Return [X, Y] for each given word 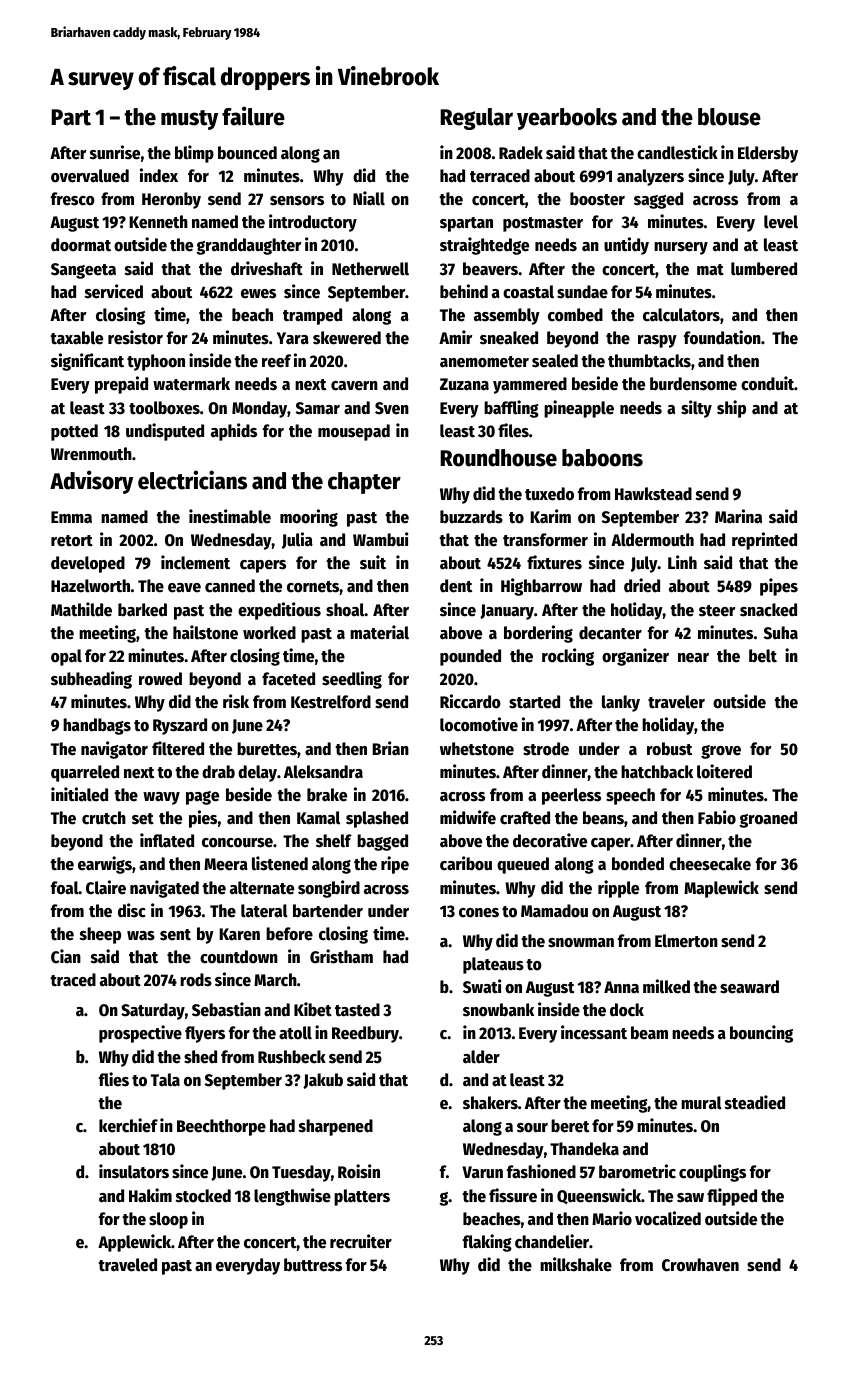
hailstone [205, 632]
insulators [134, 1171]
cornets [313, 587]
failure [253, 116]
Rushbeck [292, 1057]
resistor [135, 337]
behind [464, 291]
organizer [635, 657]
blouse [729, 117]
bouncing [761, 1034]
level [781, 222]
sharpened [336, 1127]
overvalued [90, 176]
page [202, 798]
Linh [682, 562]
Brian [390, 748]
